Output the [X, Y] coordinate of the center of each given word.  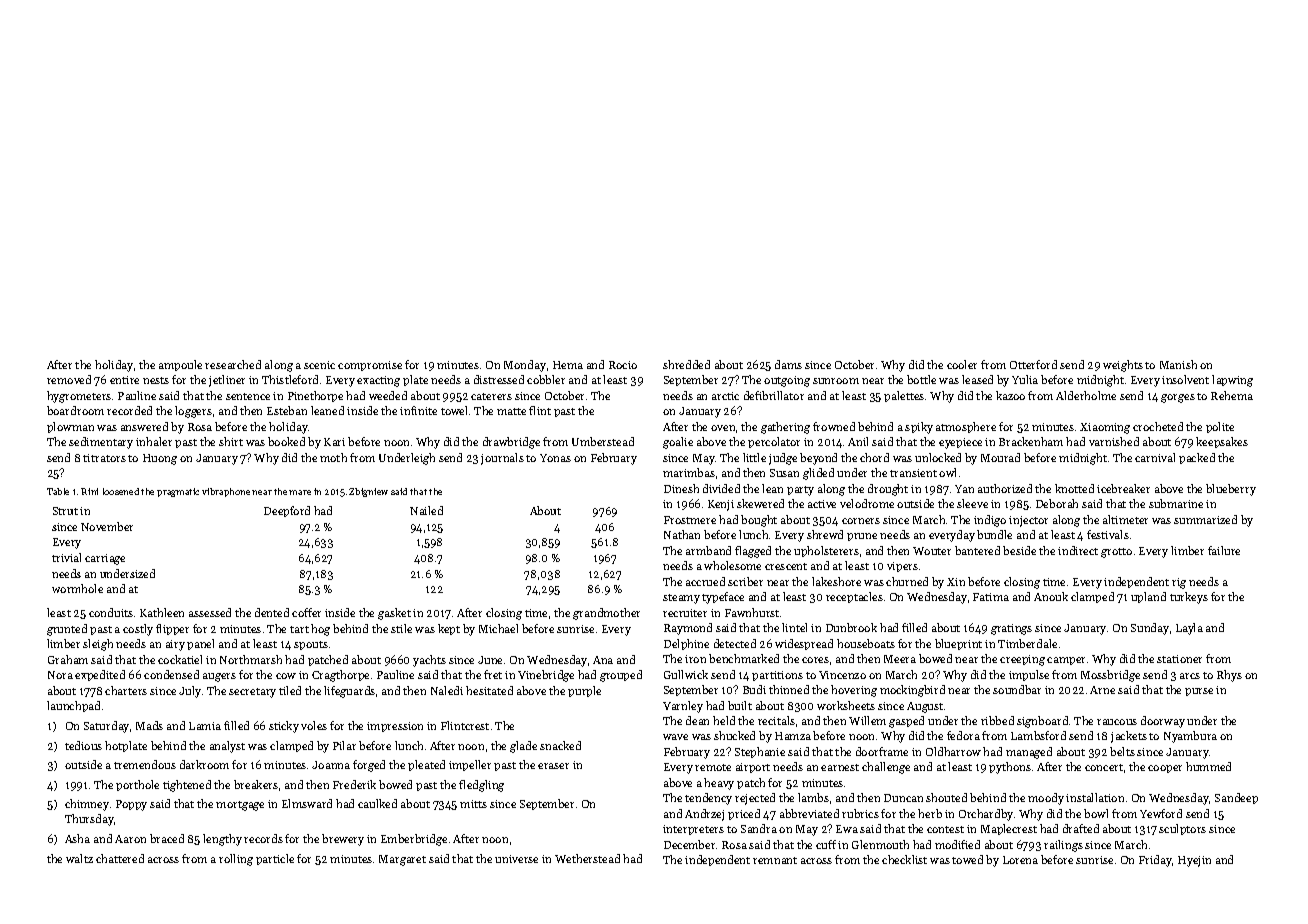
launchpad [73, 706]
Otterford [1033, 364]
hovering [854, 691]
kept [449, 629]
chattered [120, 858]
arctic [725, 396]
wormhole [77, 588]
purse [1199, 692]
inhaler [154, 441]
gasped [906, 722]
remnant [775, 860]
